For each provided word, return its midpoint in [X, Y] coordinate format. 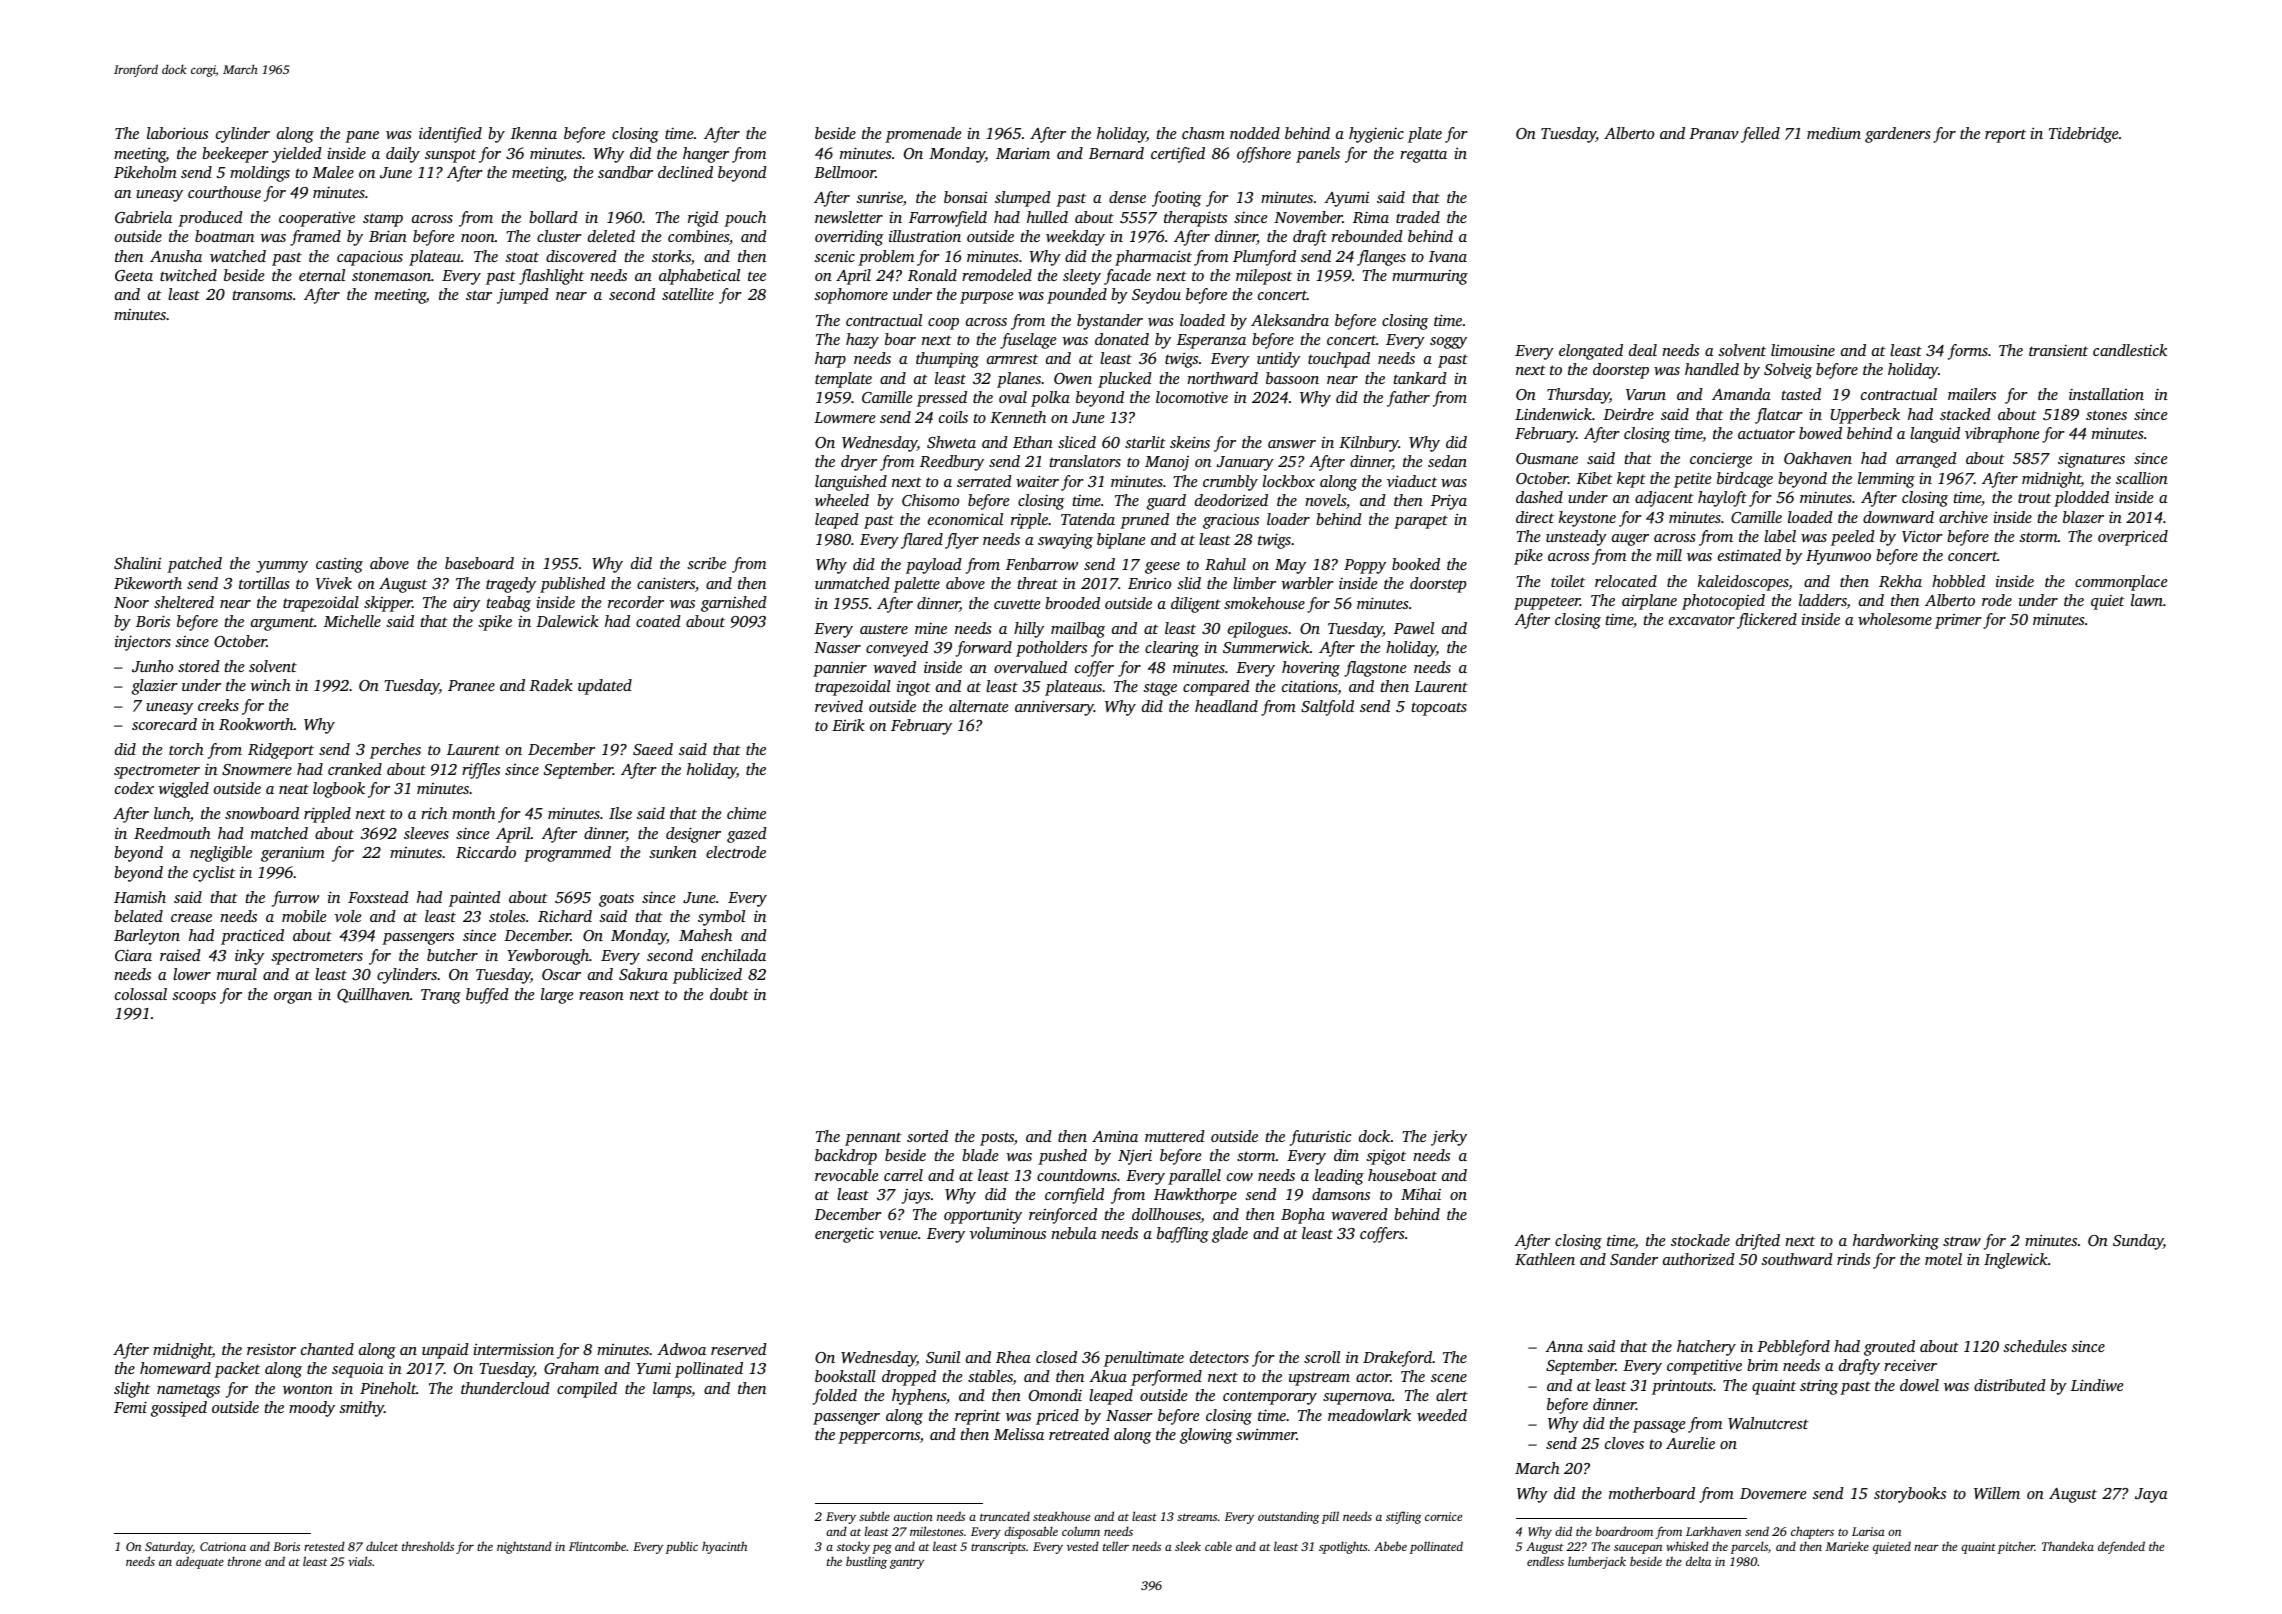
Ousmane [1547, 458]
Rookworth [256, 724]
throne [244, 1561]
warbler [1307, 583]
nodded [1255, 133]
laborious [177, 133]
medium [1834, 133]
